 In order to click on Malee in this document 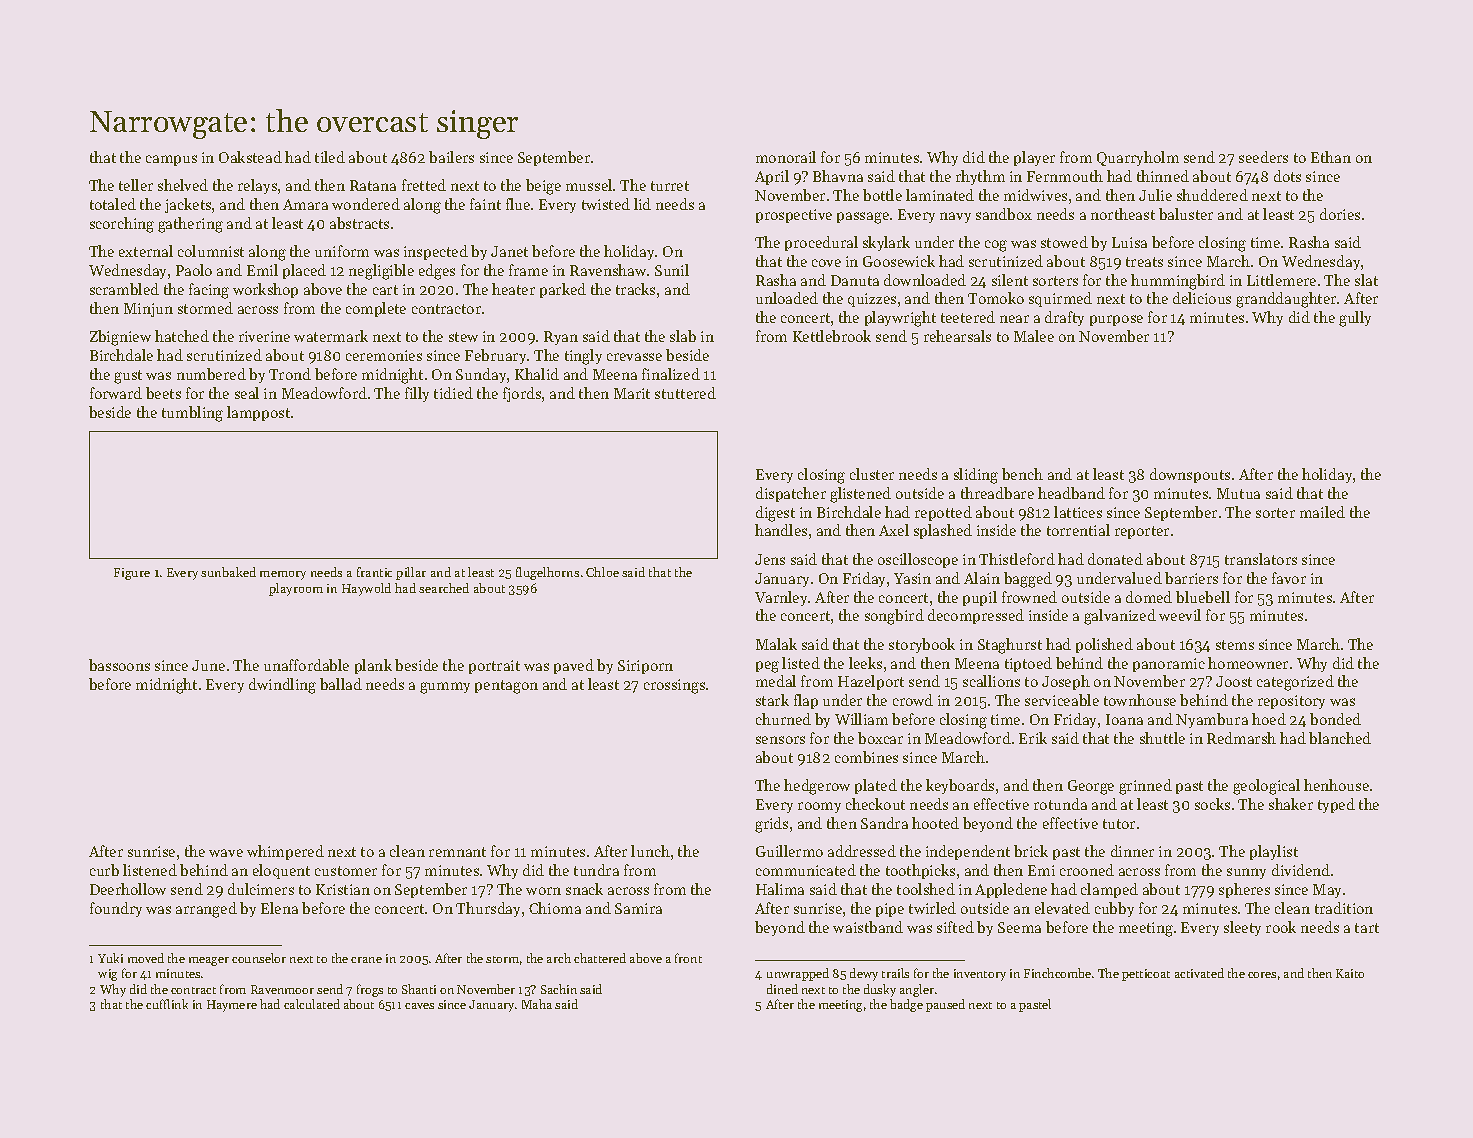, I will do `click(1034, 336)`.
